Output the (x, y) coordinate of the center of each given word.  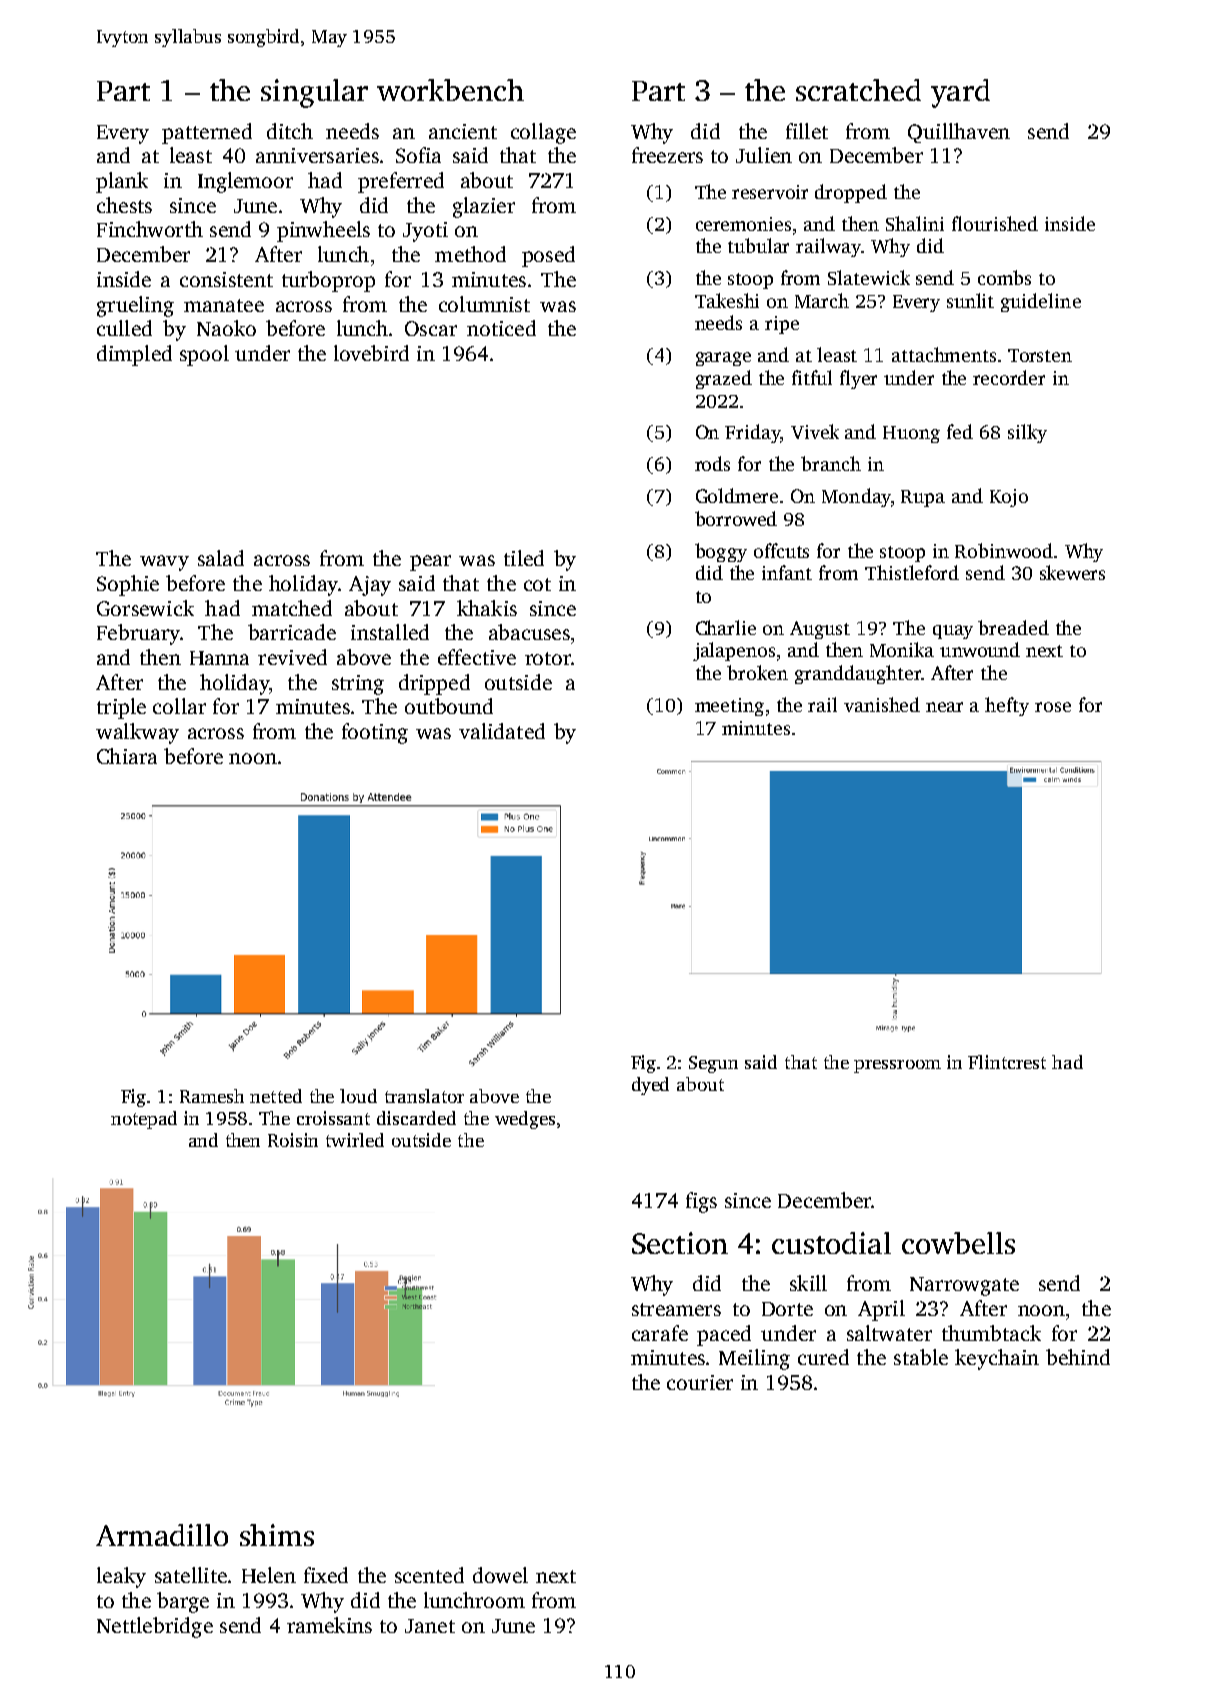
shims (277, 1535)
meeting (729, 707)
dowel (500, 1575)
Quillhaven (959, 133)
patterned (207, 133)
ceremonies (743, 224)
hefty (1007, 706)
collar (179, 706)
